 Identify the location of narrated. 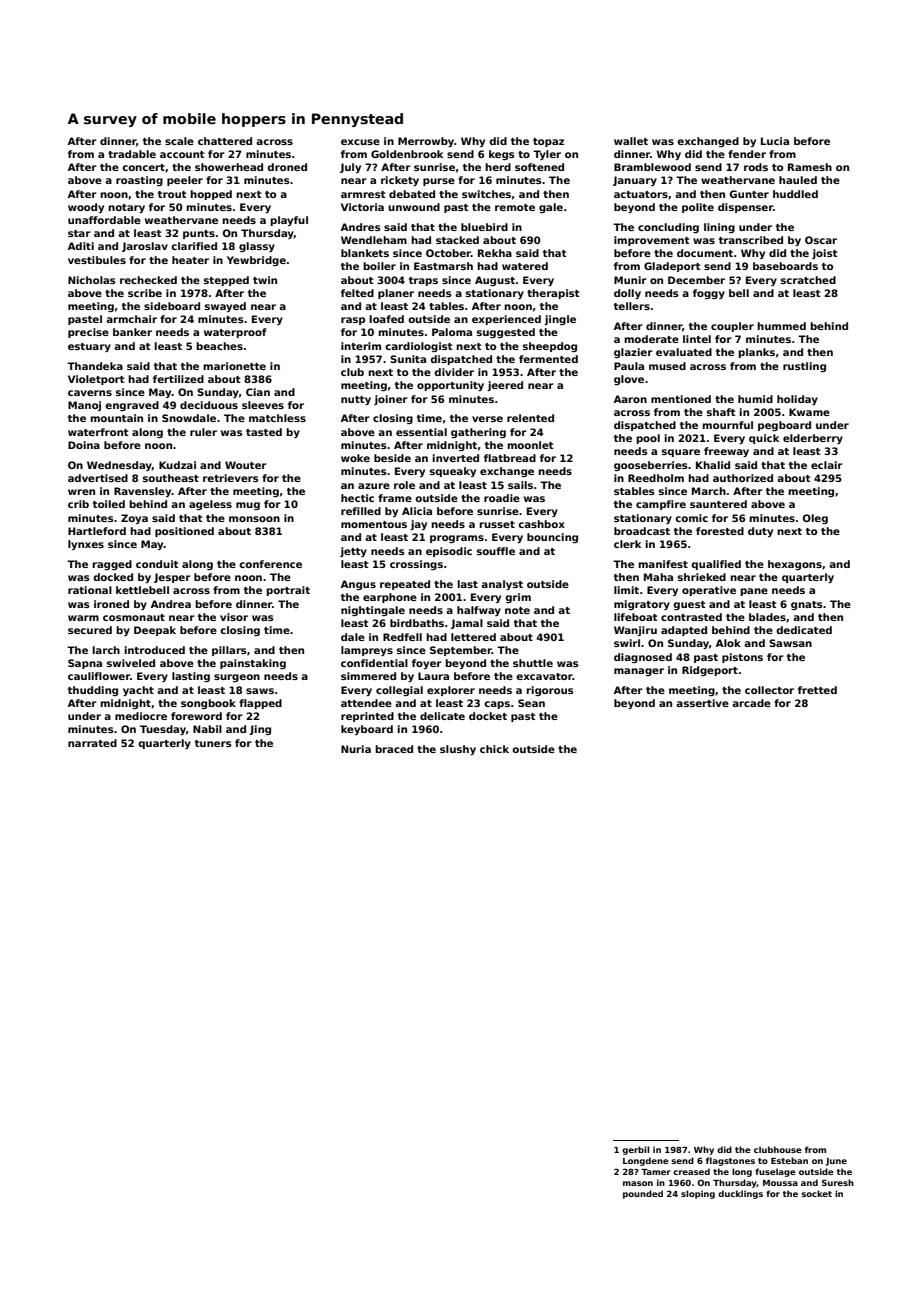
(92, 743).
